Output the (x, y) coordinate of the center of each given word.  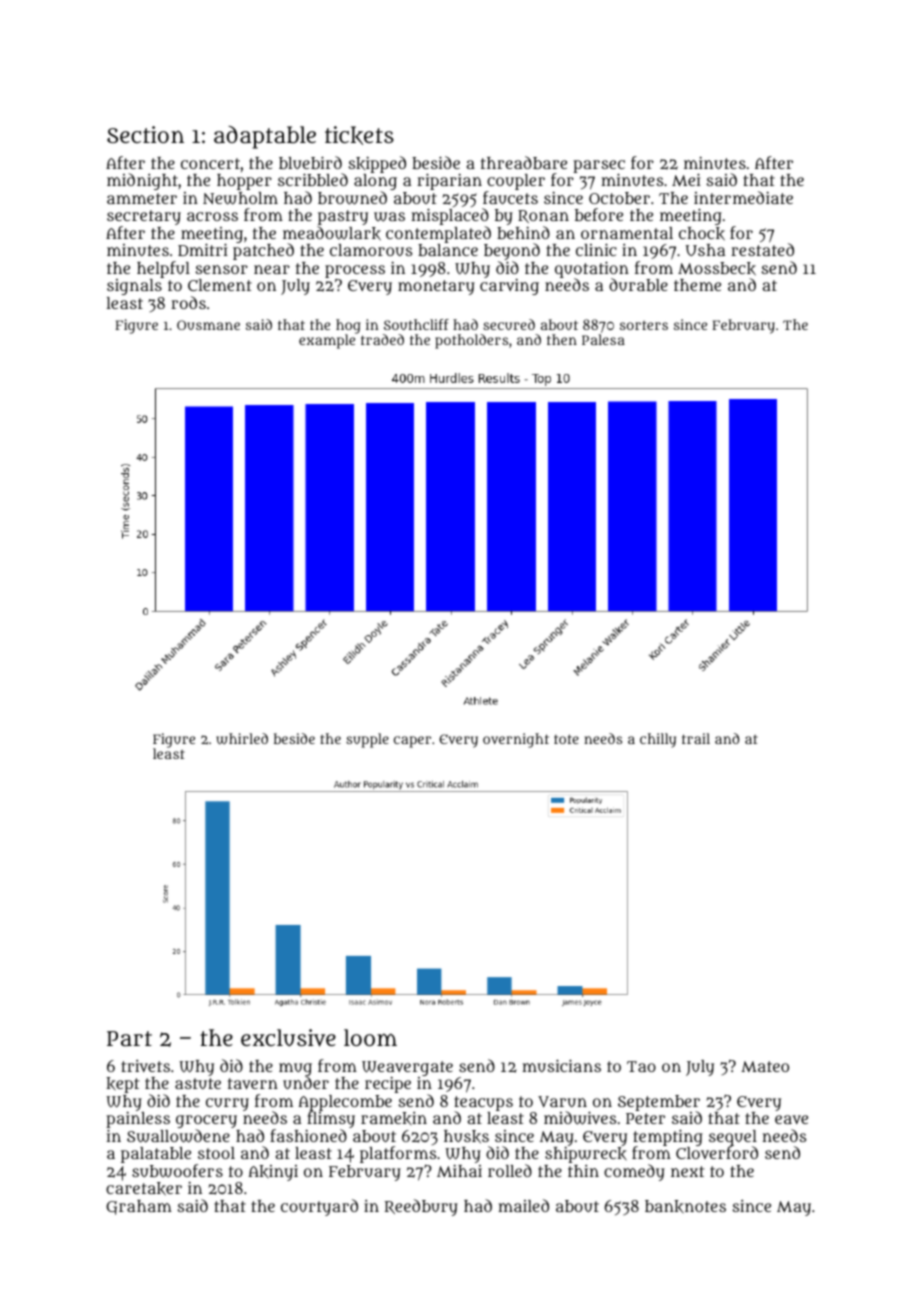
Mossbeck (717, 269)
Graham (139, 1207)
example (327, 342)
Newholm (240, 198)
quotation (592, 270)
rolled (510, 1170)
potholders (471, 341)
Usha (705, 250)
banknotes (685, 1207)
